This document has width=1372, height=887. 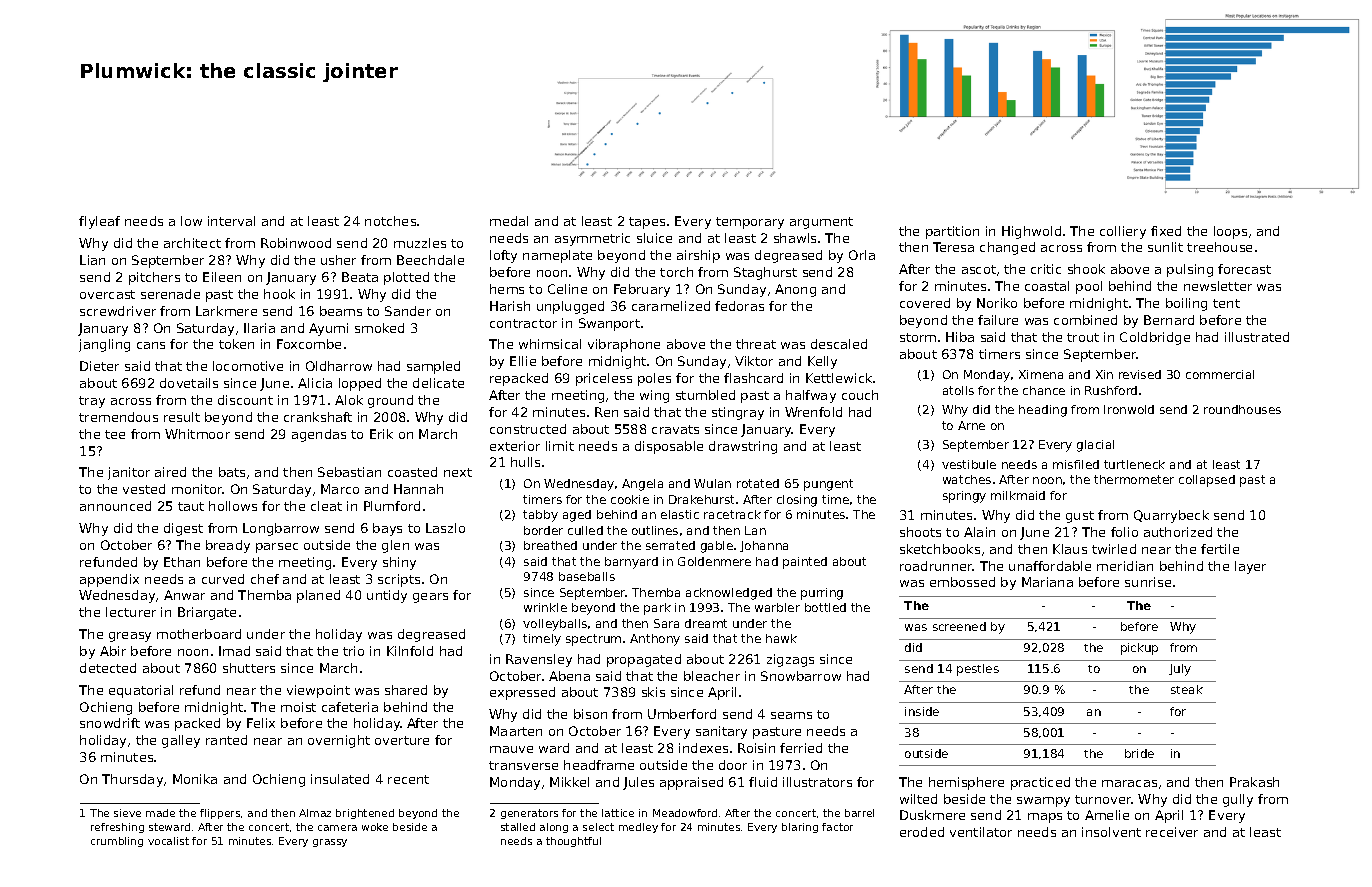 What do you see at coordinates (676, 272) in the document?
I see `torch` at bounding box center [676, 272].
